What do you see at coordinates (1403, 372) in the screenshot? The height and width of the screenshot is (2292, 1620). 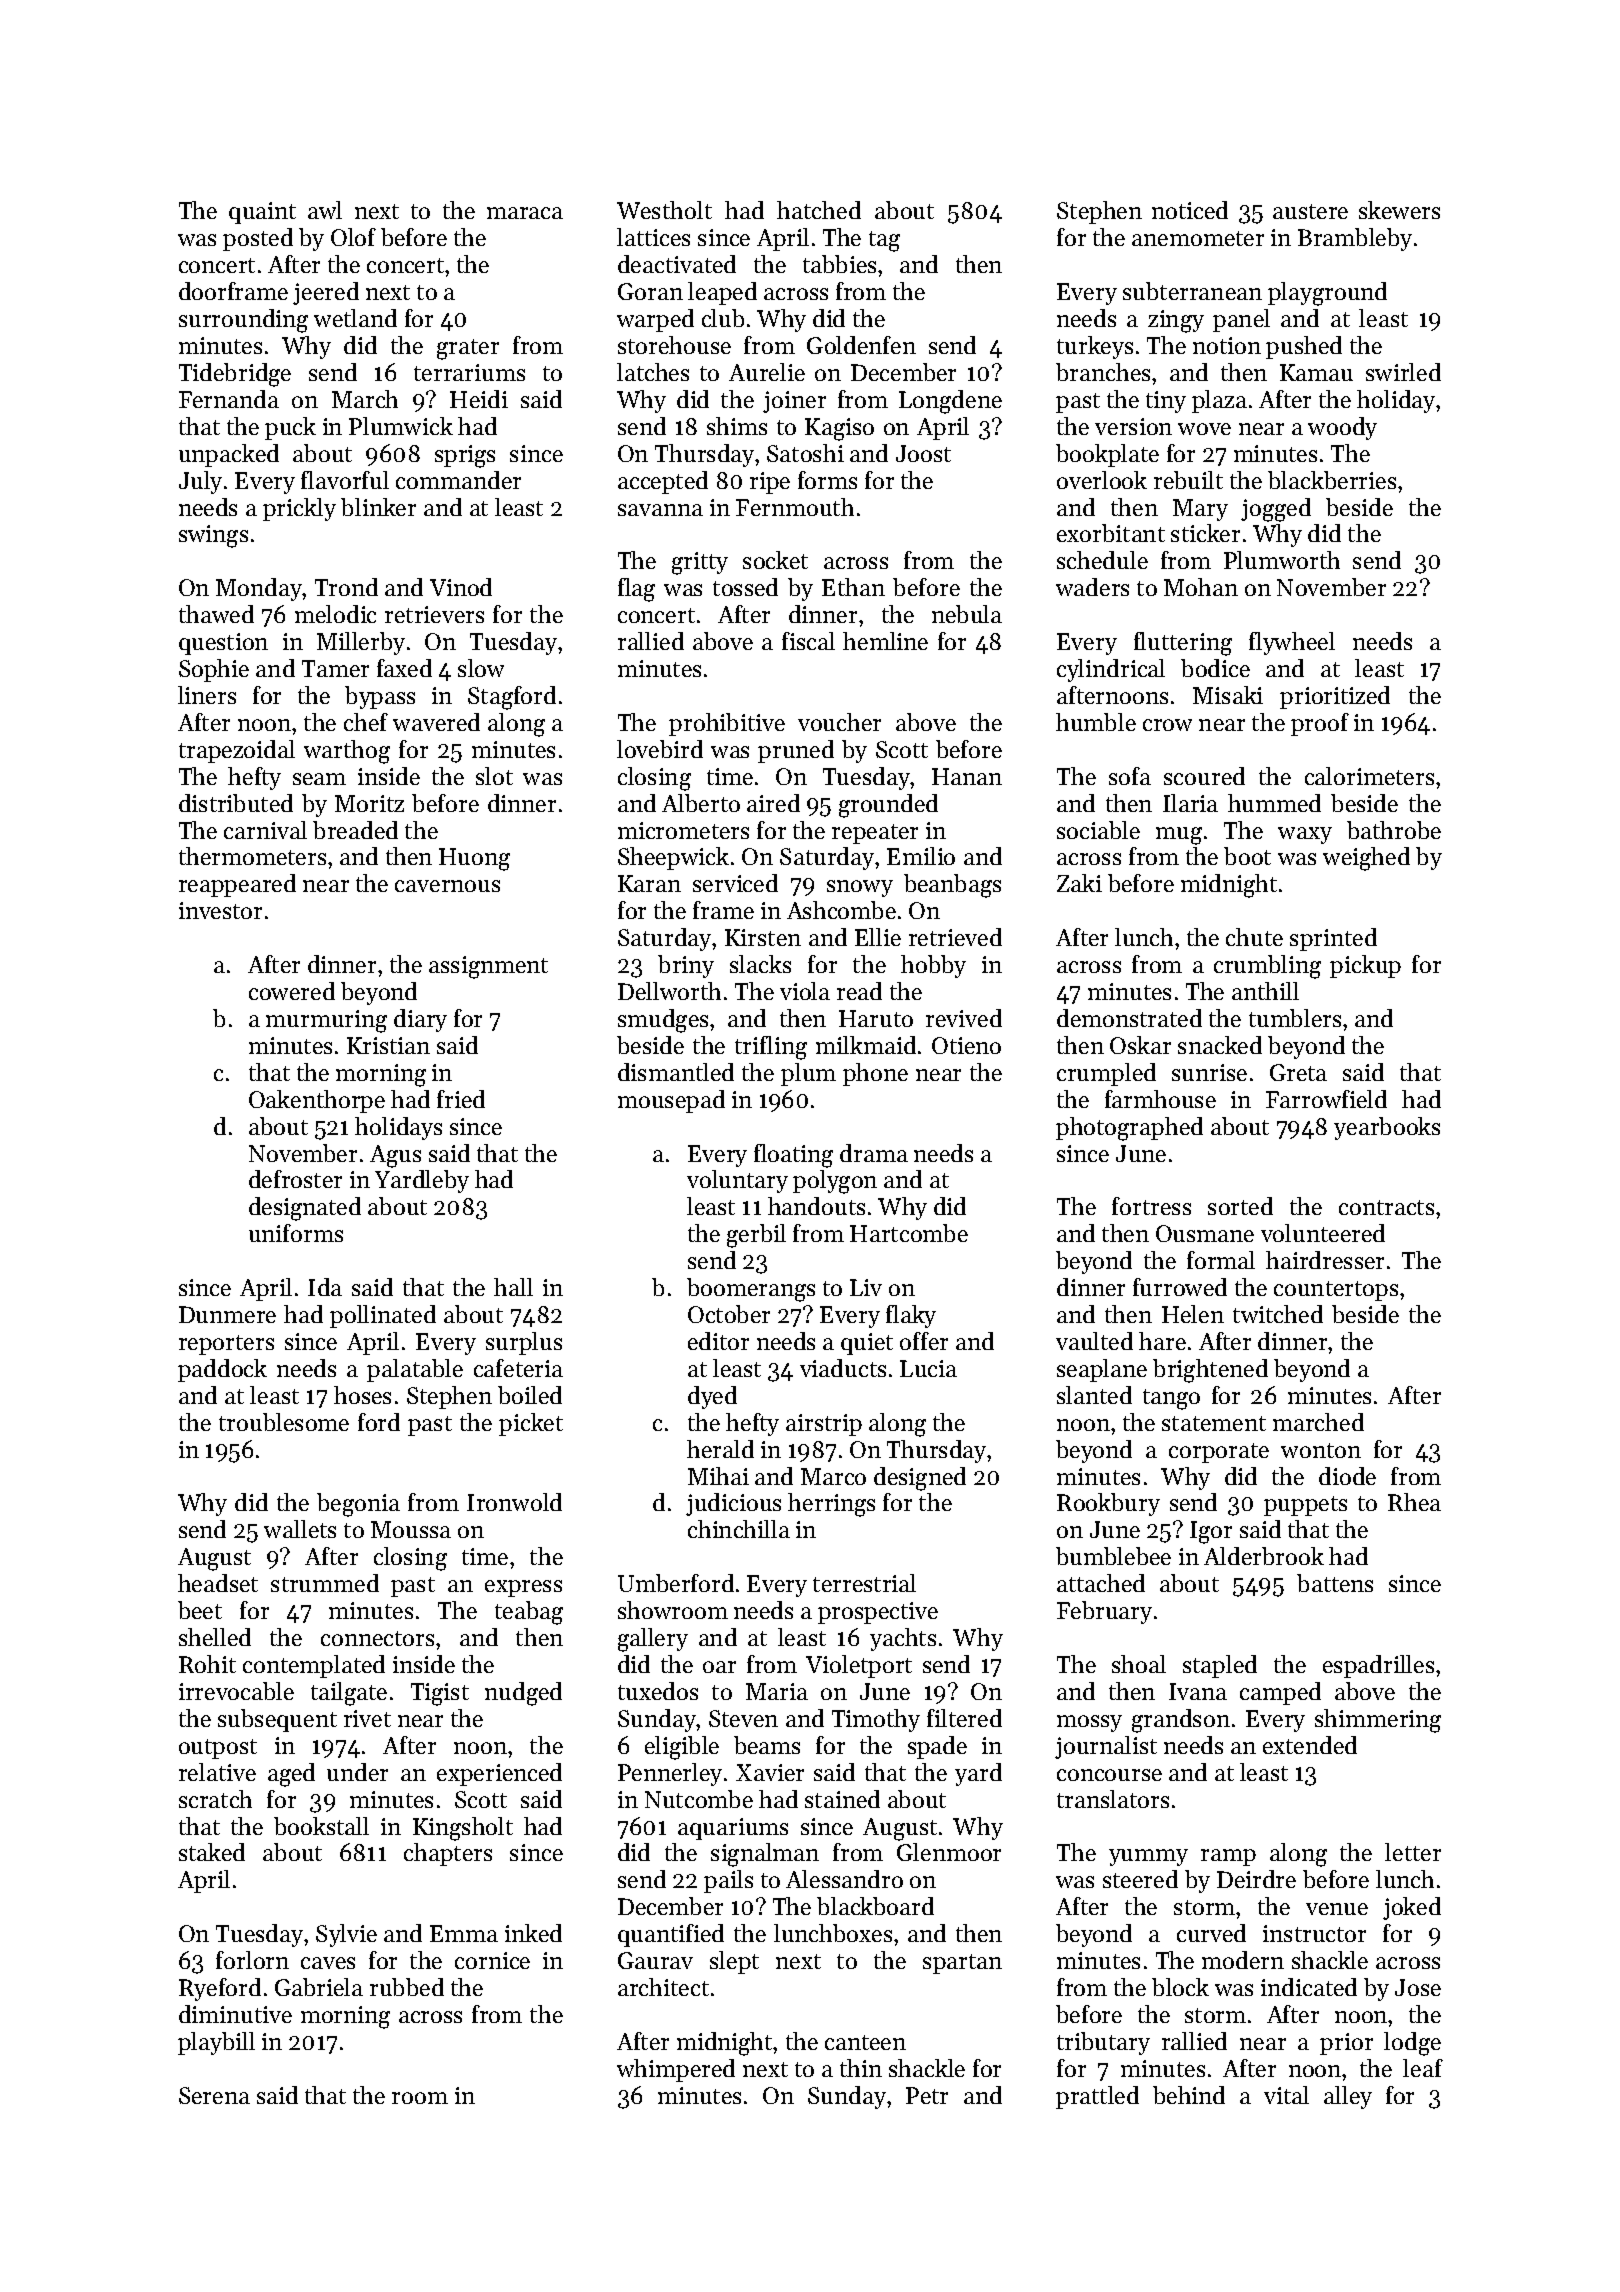 I see `swirled` at bounding box center [1403, 372].
